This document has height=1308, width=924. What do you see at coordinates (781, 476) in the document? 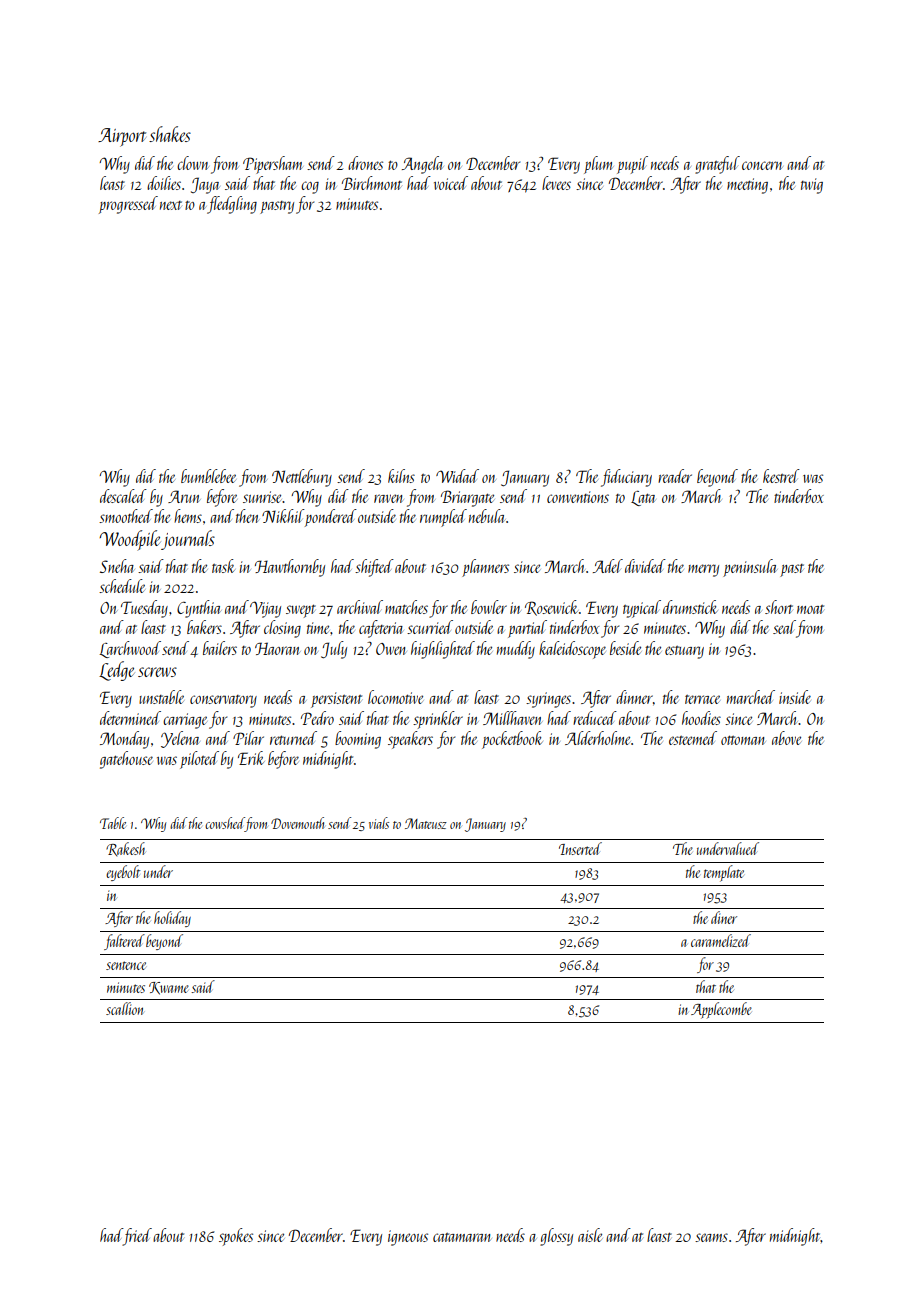
I see `kestrel` at bounding box center [781, 476].
